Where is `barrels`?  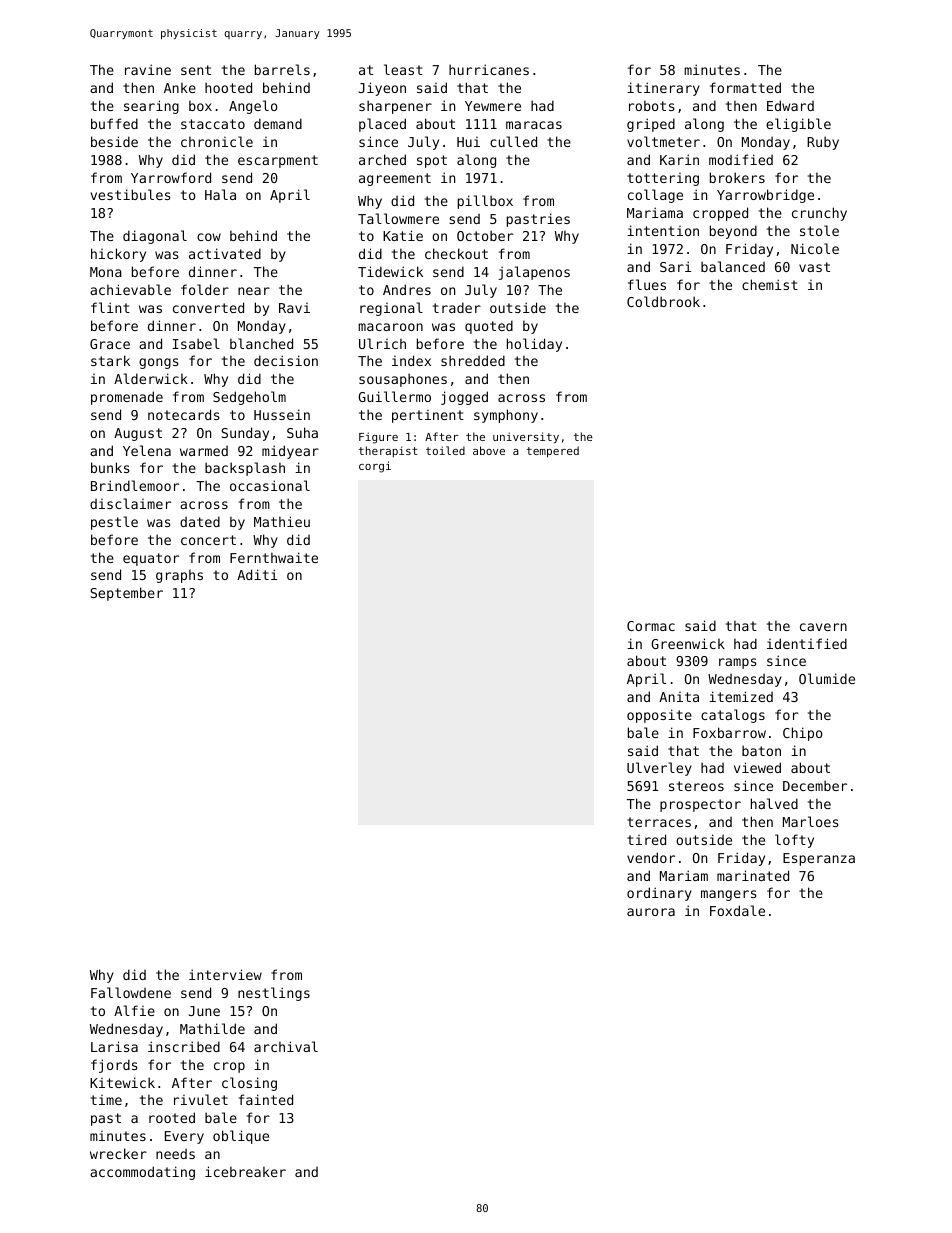 barrels is located at coordinates (282, 69).
